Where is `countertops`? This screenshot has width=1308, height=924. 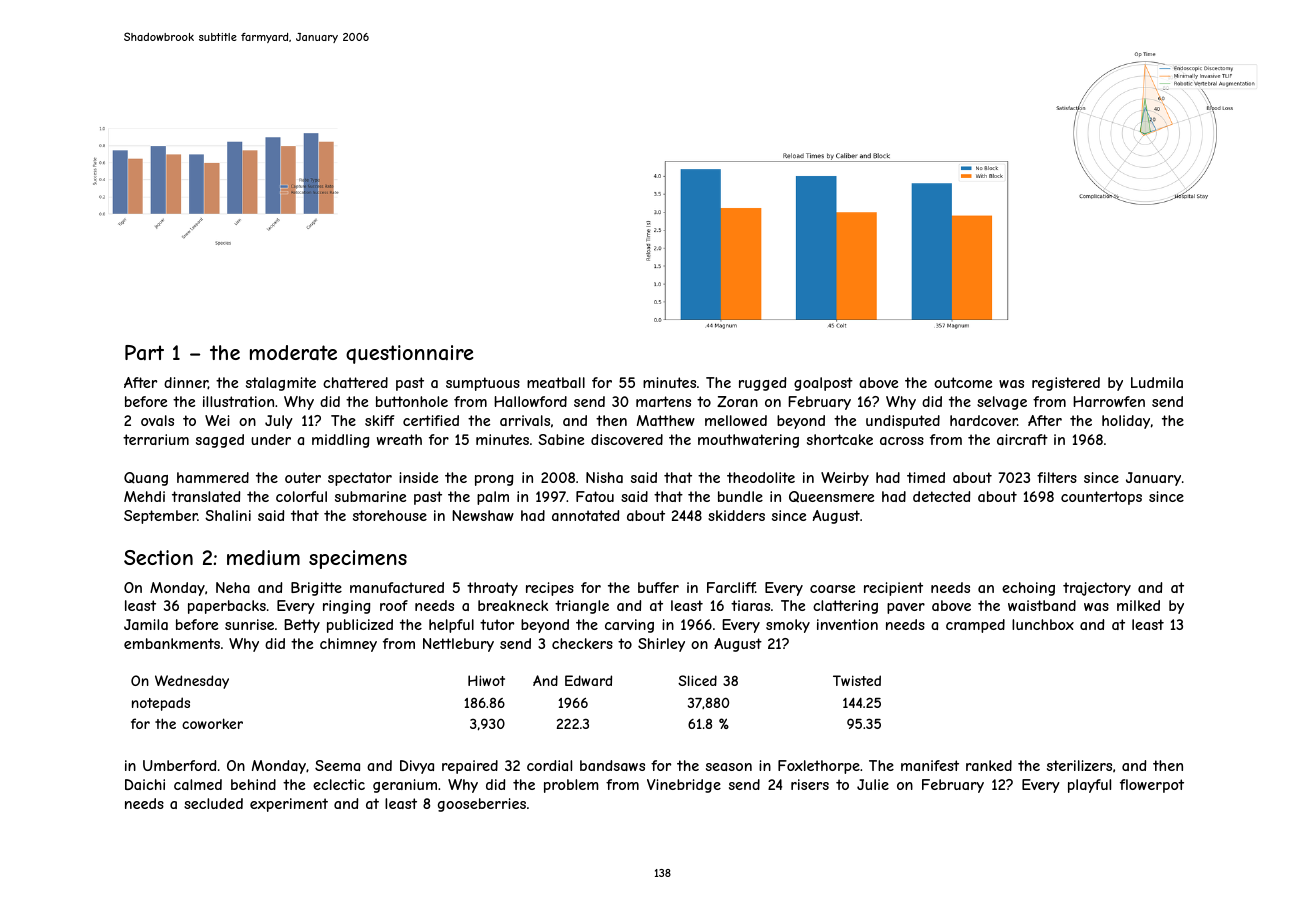 countertops is located at coordinates (1101, 498).
